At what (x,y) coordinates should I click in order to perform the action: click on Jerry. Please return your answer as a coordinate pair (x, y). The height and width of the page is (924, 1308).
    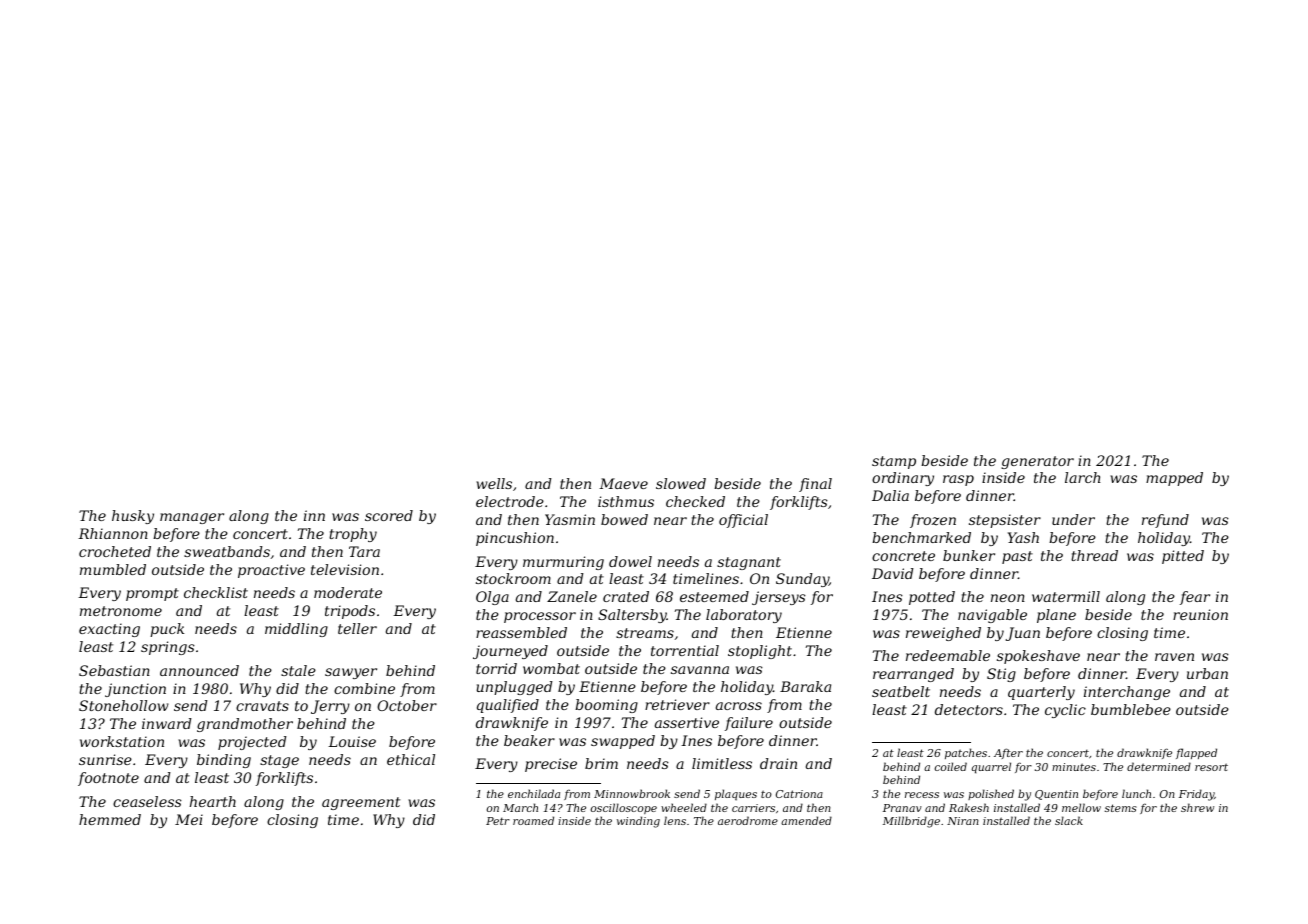
    Looking at the image, I should click on (330, 707).
